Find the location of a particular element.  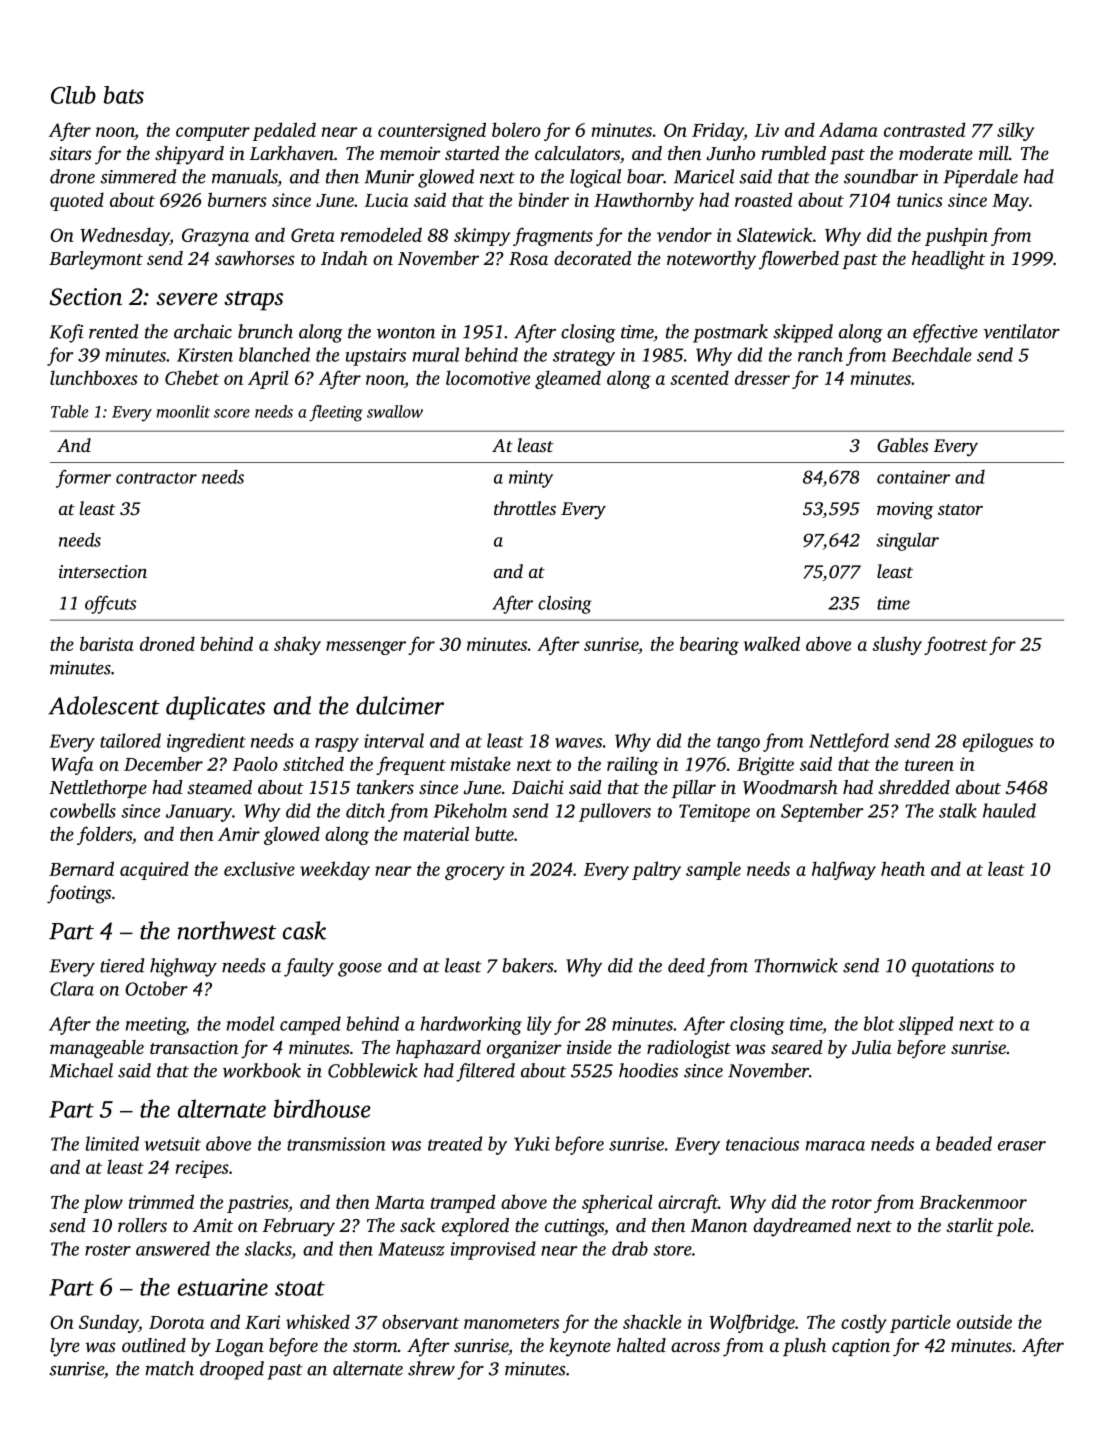

footrest is located at coordinates (956, 645).
